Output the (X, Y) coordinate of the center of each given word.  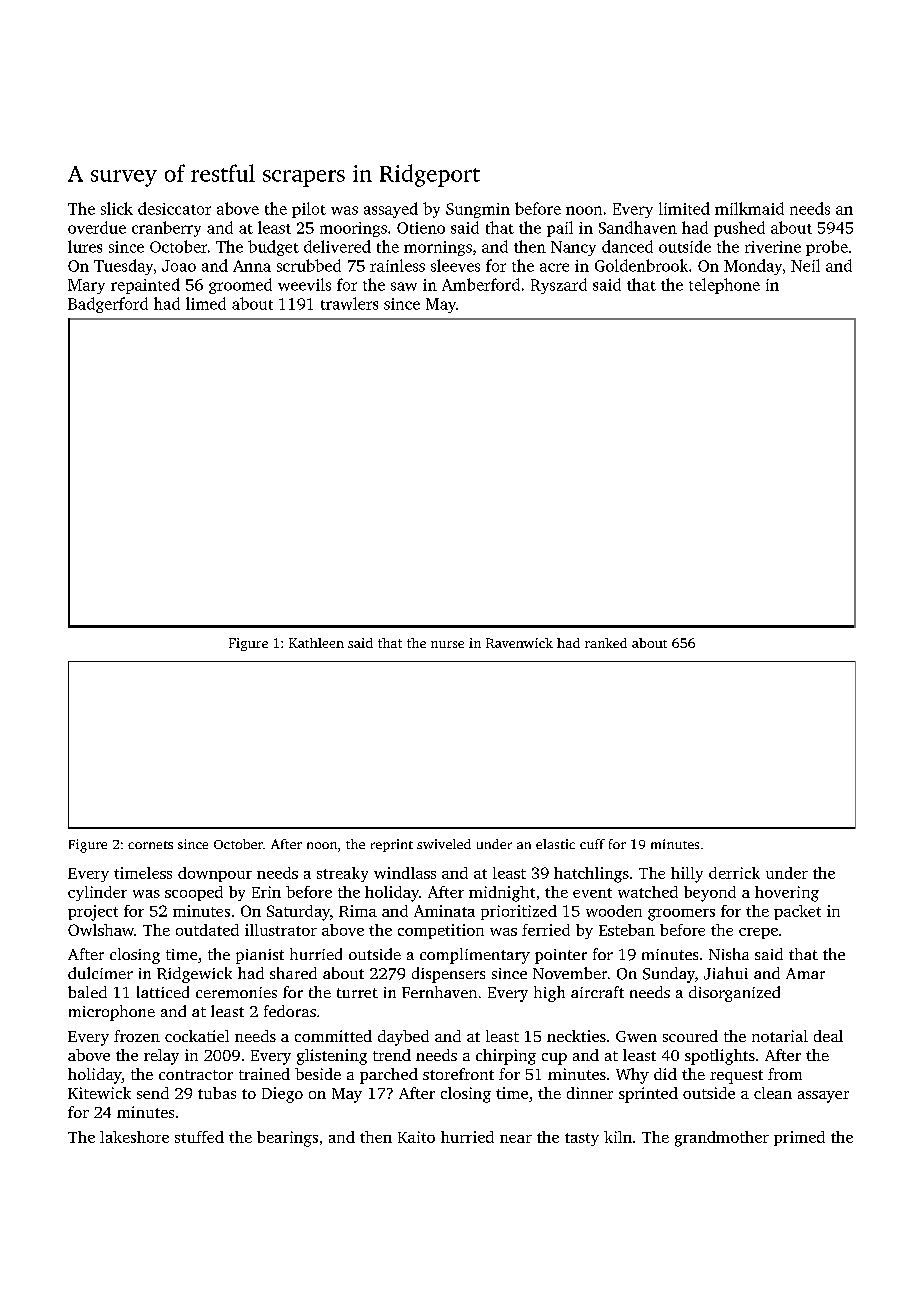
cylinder (97, 893)
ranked (606, 643)
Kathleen (316, 643)
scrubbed (309, 265)
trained (264, 1074)
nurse (447, 644)
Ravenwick (519, 643)
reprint (392, 845)
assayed (391, 210)
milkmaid (749, 208)
